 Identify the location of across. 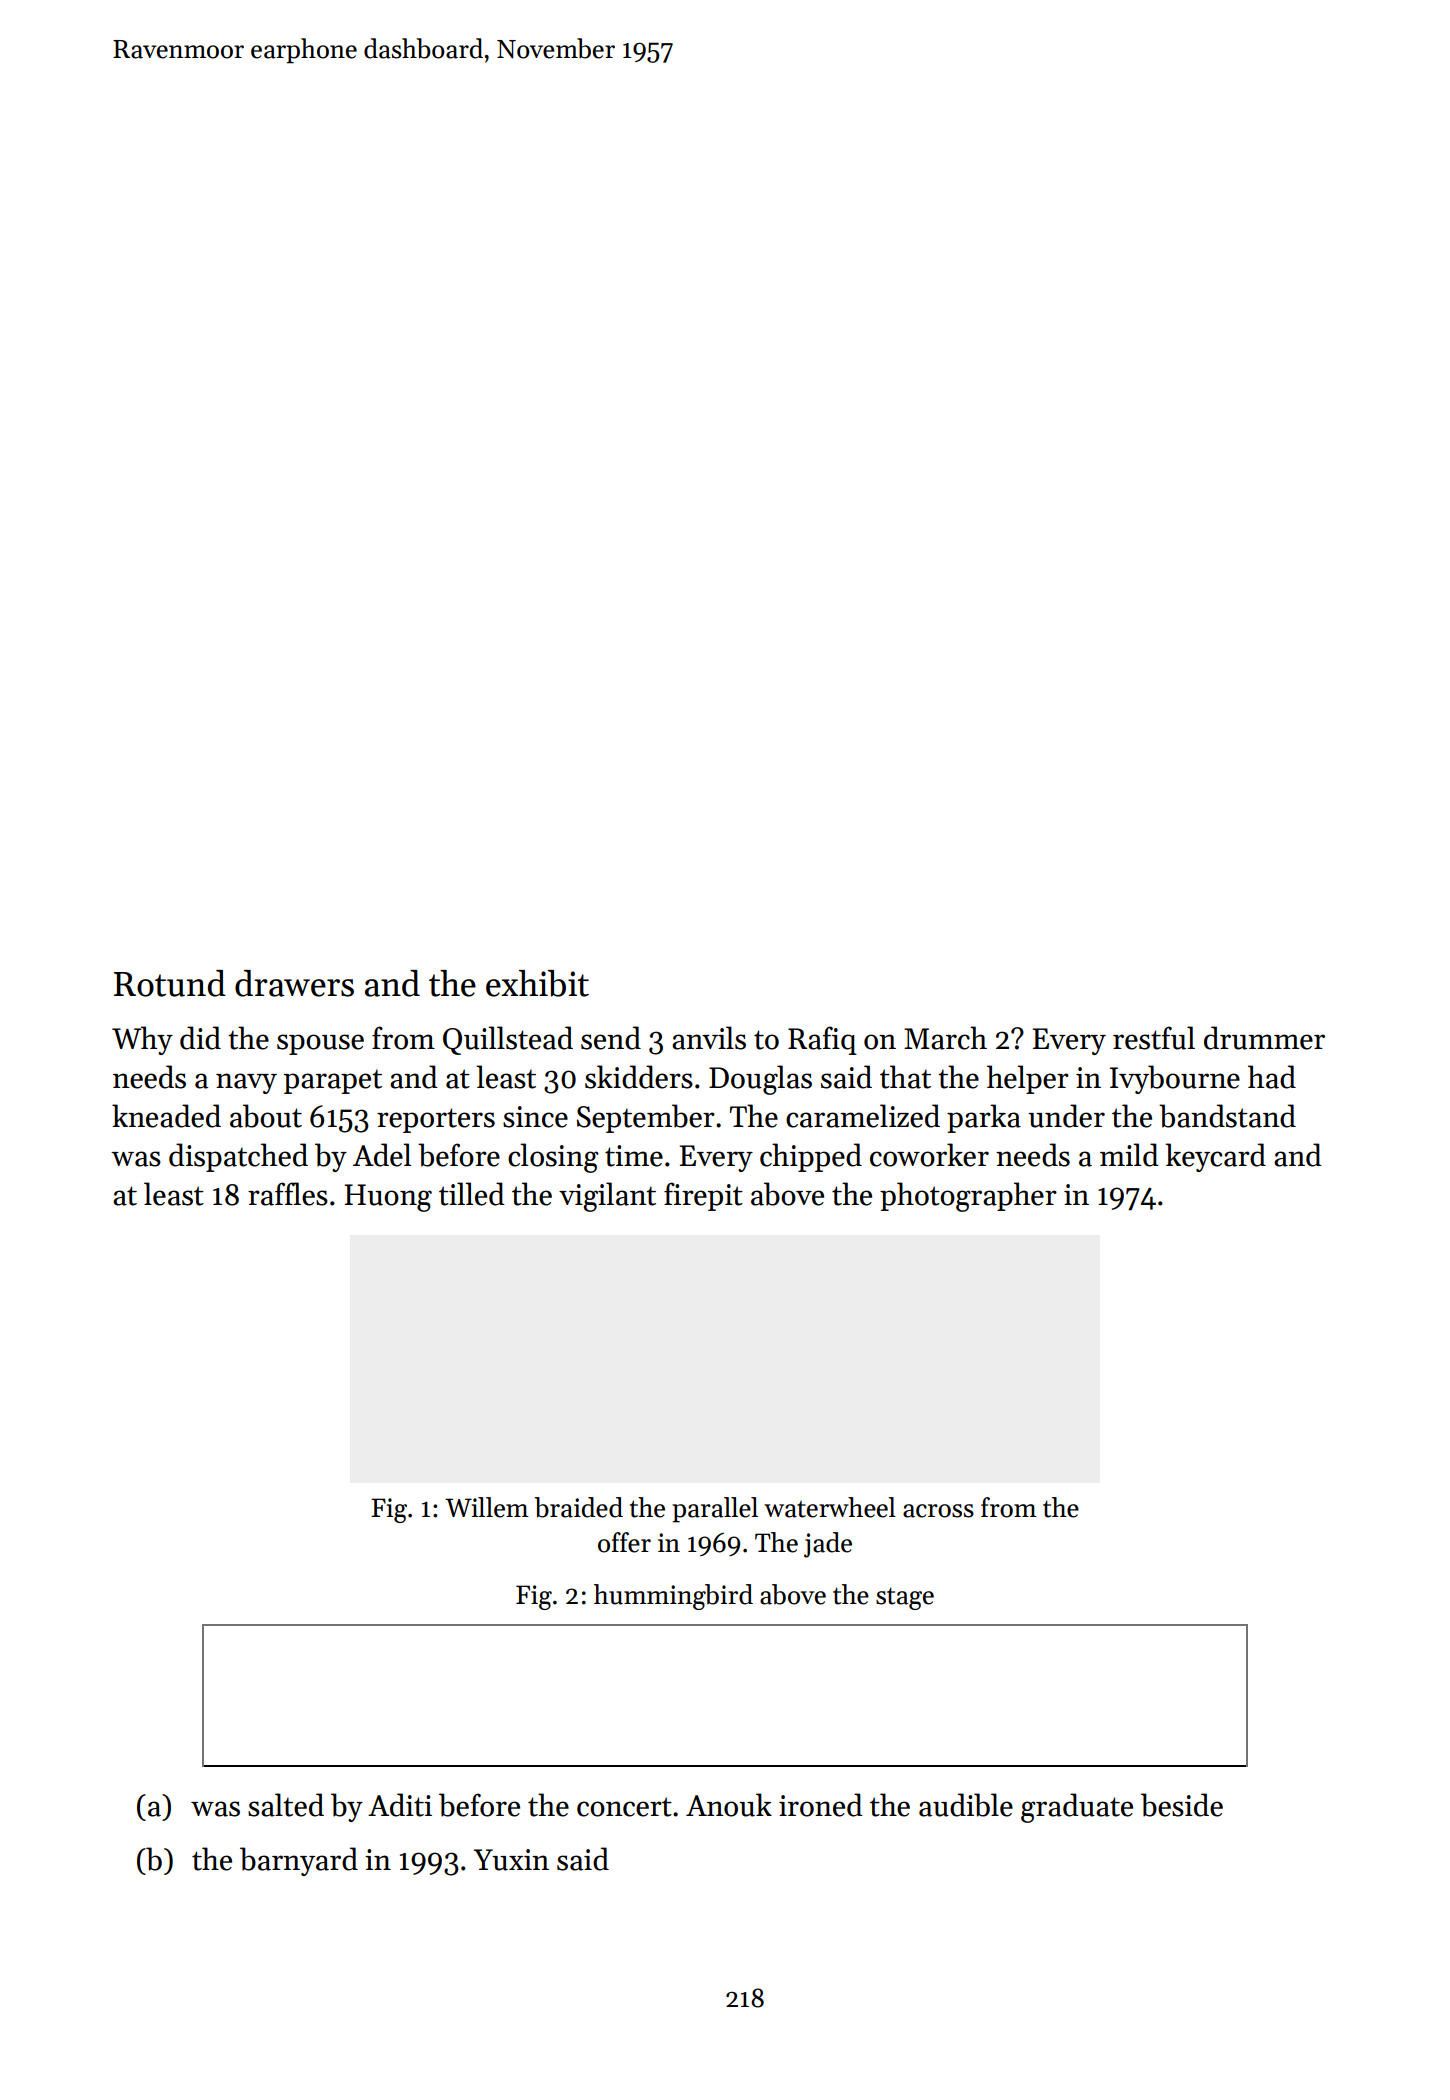
(938, 1511).
